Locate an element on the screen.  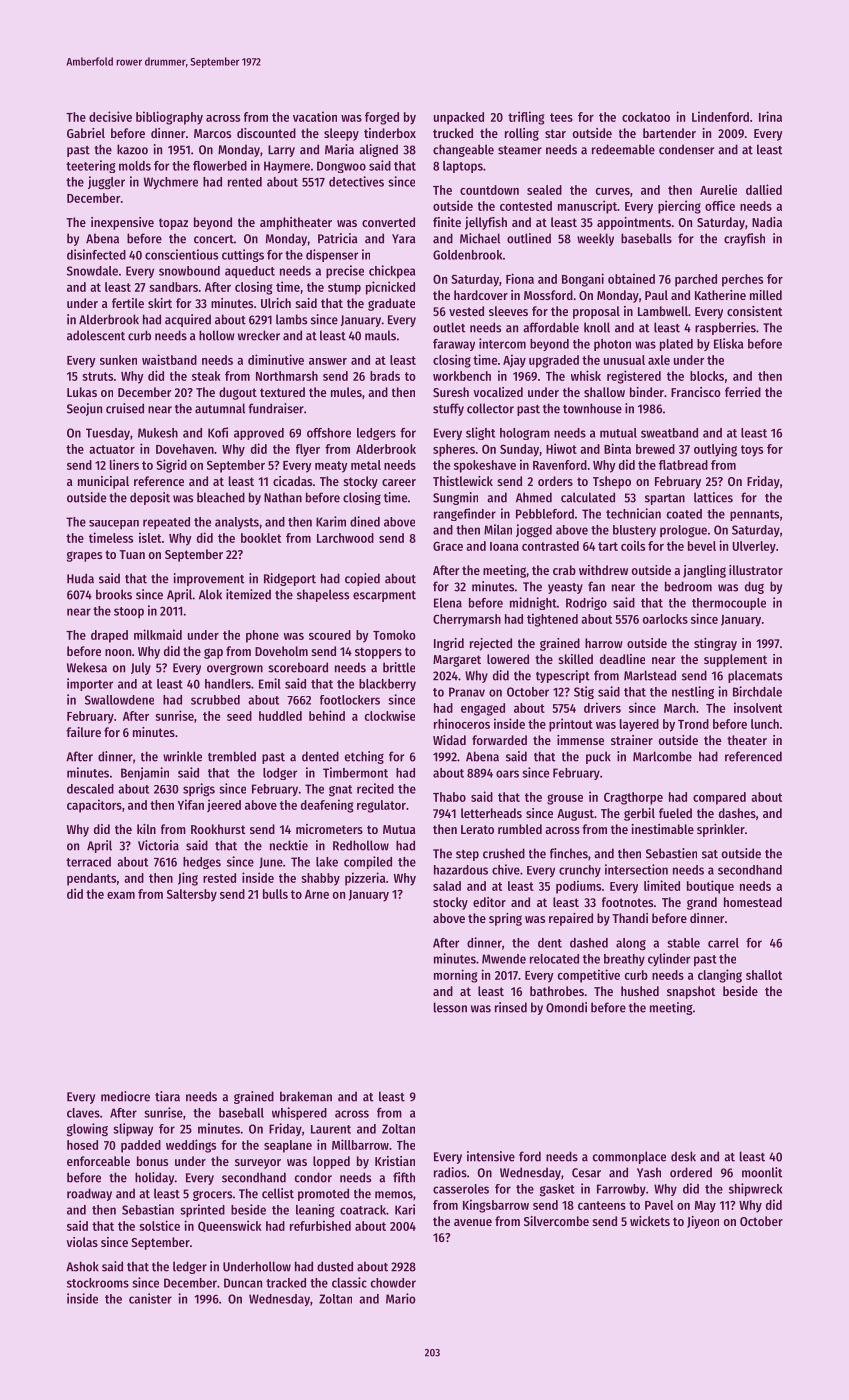
finite is located at coordinates (447, 222).
